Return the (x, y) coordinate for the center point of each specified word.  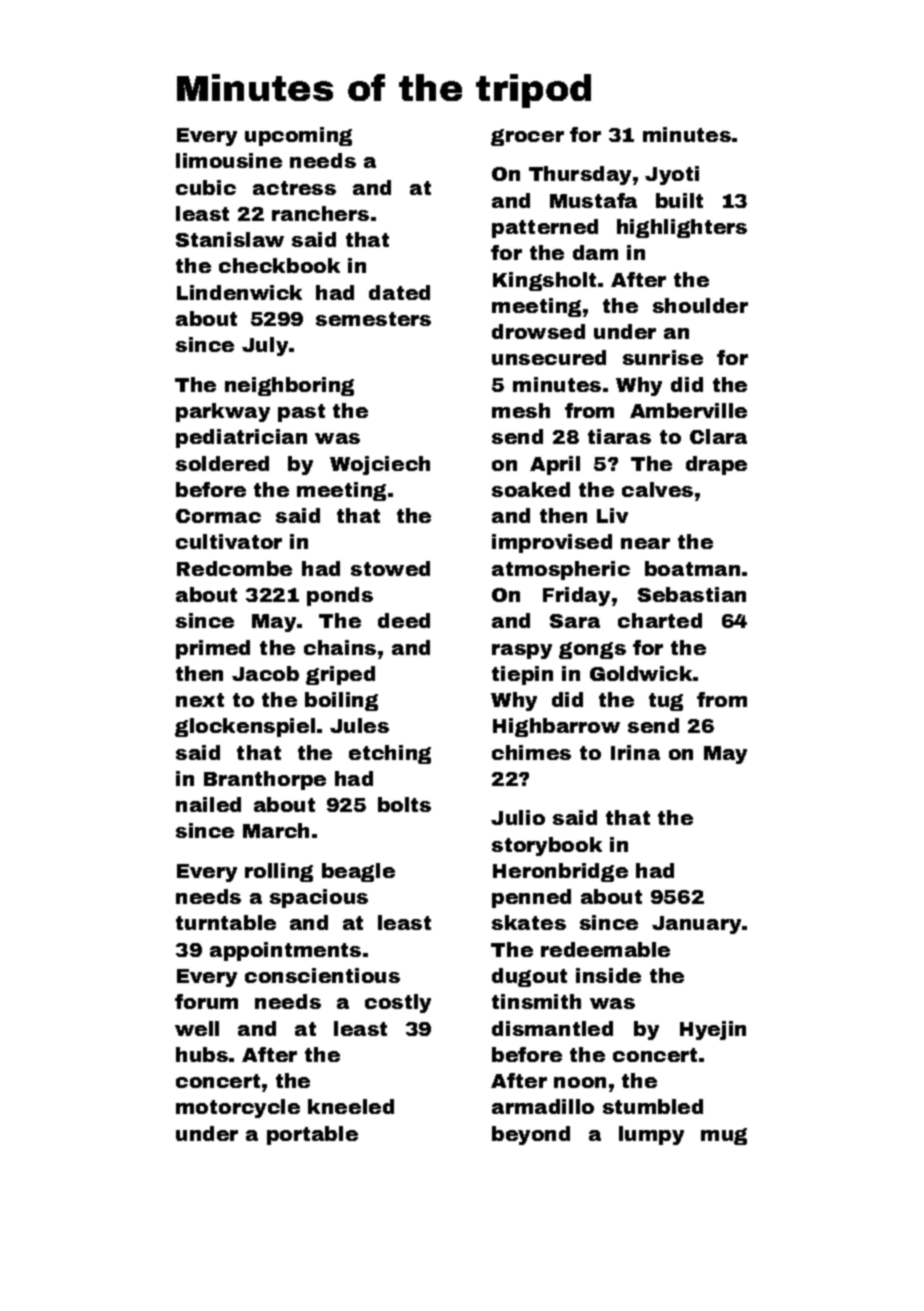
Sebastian (692, 594)
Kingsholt (544, 281)
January (696, 925)
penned (531, 898)
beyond (531, 1135)
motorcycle (238, 1108)
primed (213, 649)
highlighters (682, 228)
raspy (522, 651)
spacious (319, 898)
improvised (552, 543)
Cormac (218, 516)
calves (657, 489)
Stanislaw (230, 239)
